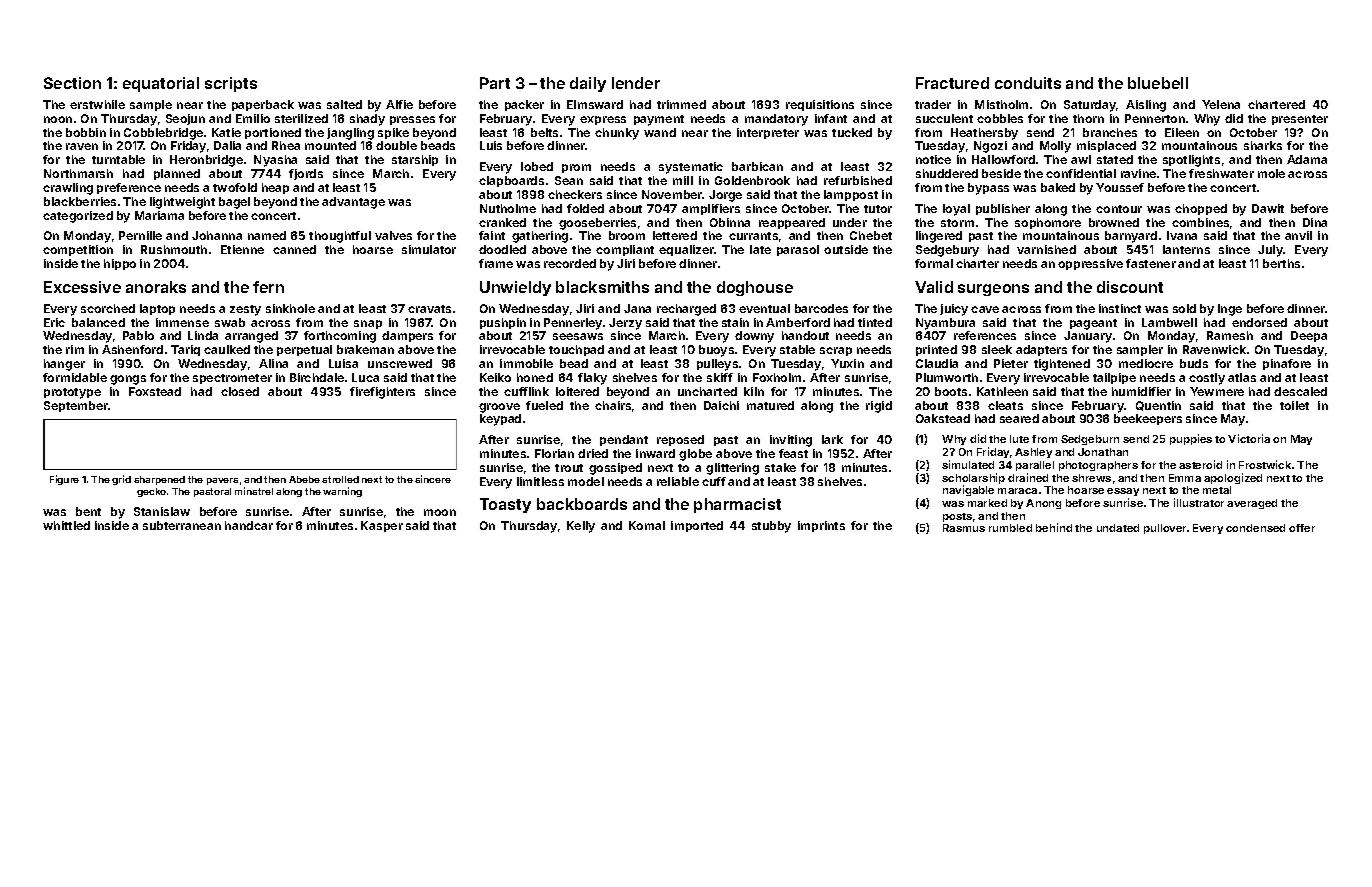  Describe the element at coordinates (182, 525) in the document. I see `subterranean` at that location.
